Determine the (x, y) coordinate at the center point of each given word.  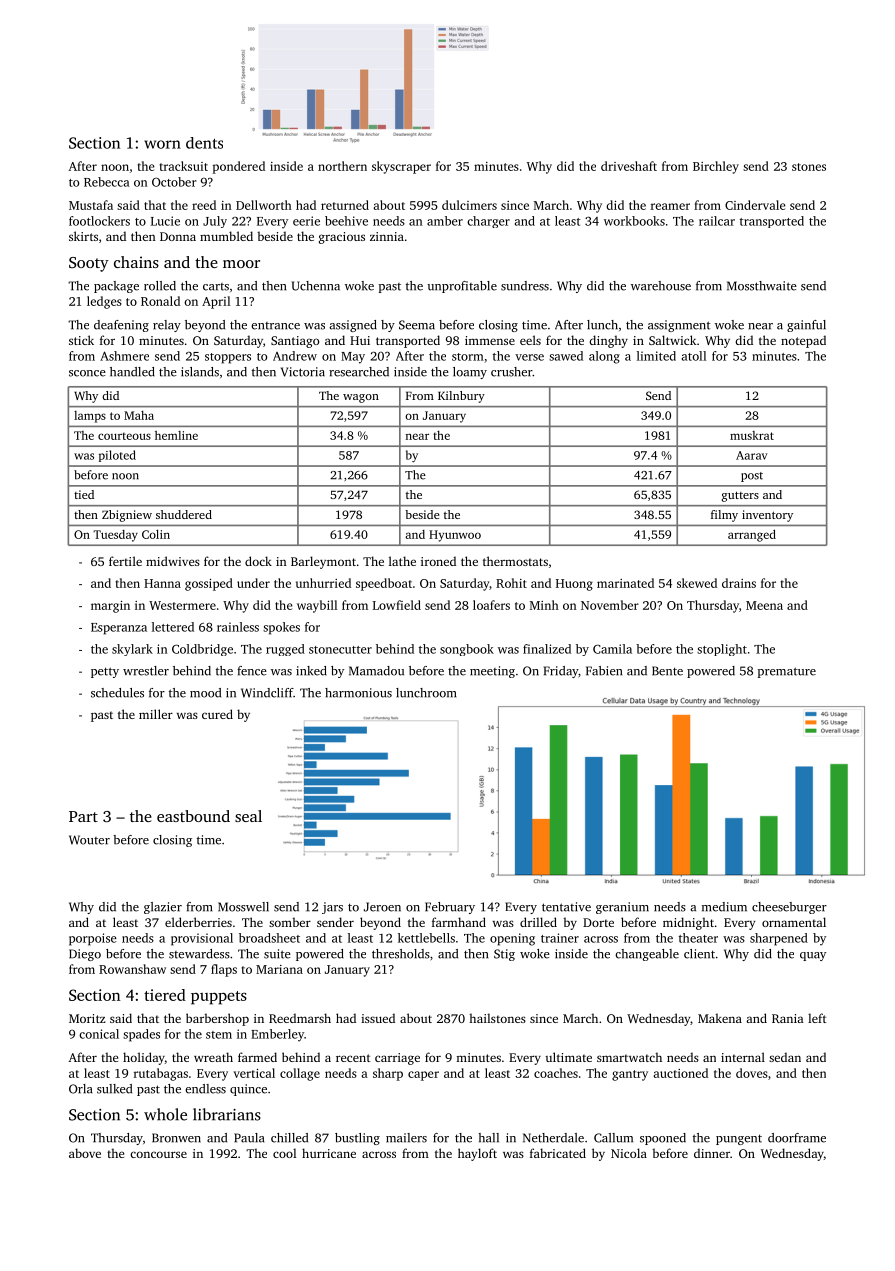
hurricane (329, 1153)
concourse (158, 1154)
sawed (566, 356)
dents (204, 143)
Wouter (89, 840)
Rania (788, 1018)
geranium (622, 908)
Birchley (716, 167)
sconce (87, 373)
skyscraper (401, 167)
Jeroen (382, 907)
